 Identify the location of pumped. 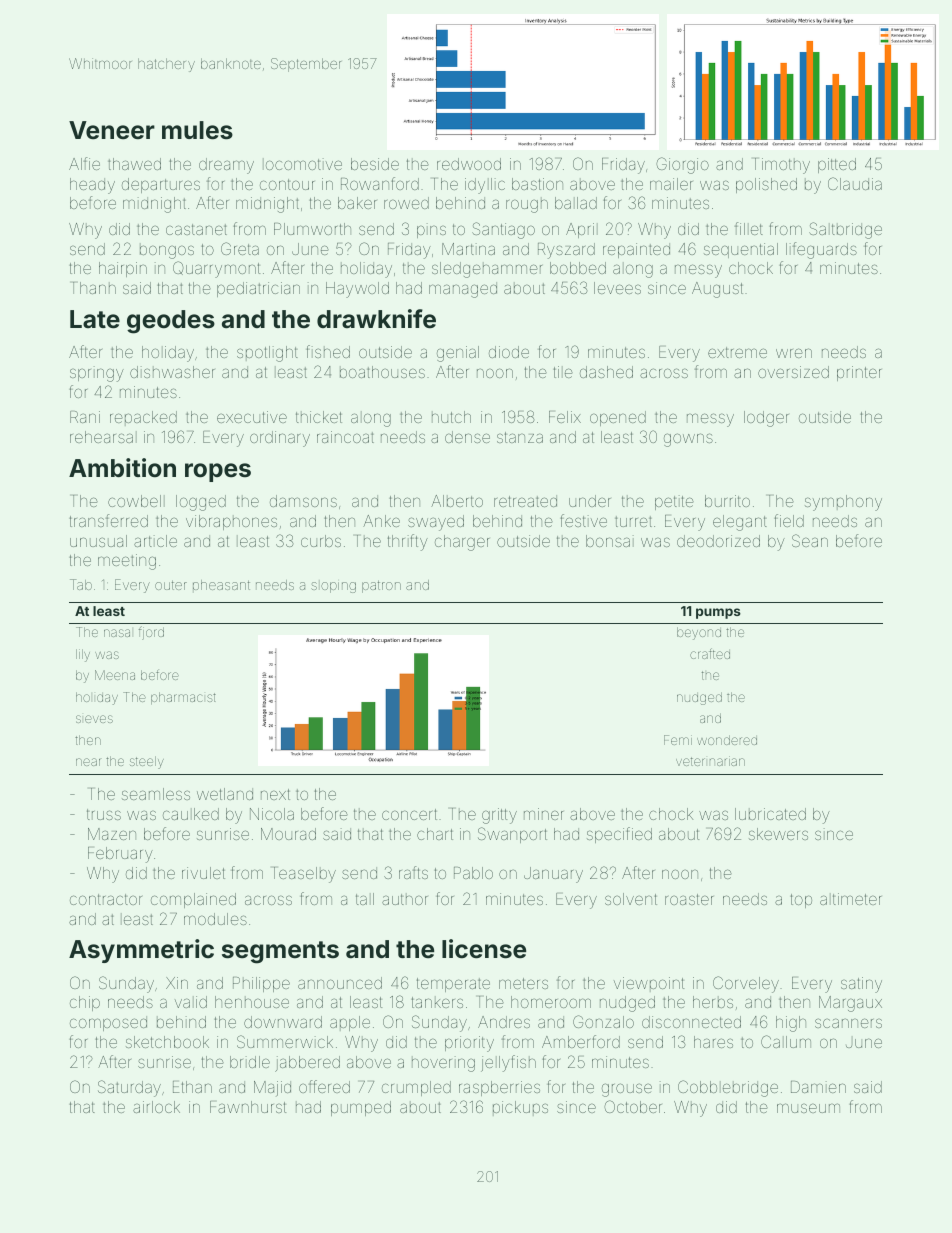
(361, 1108).
